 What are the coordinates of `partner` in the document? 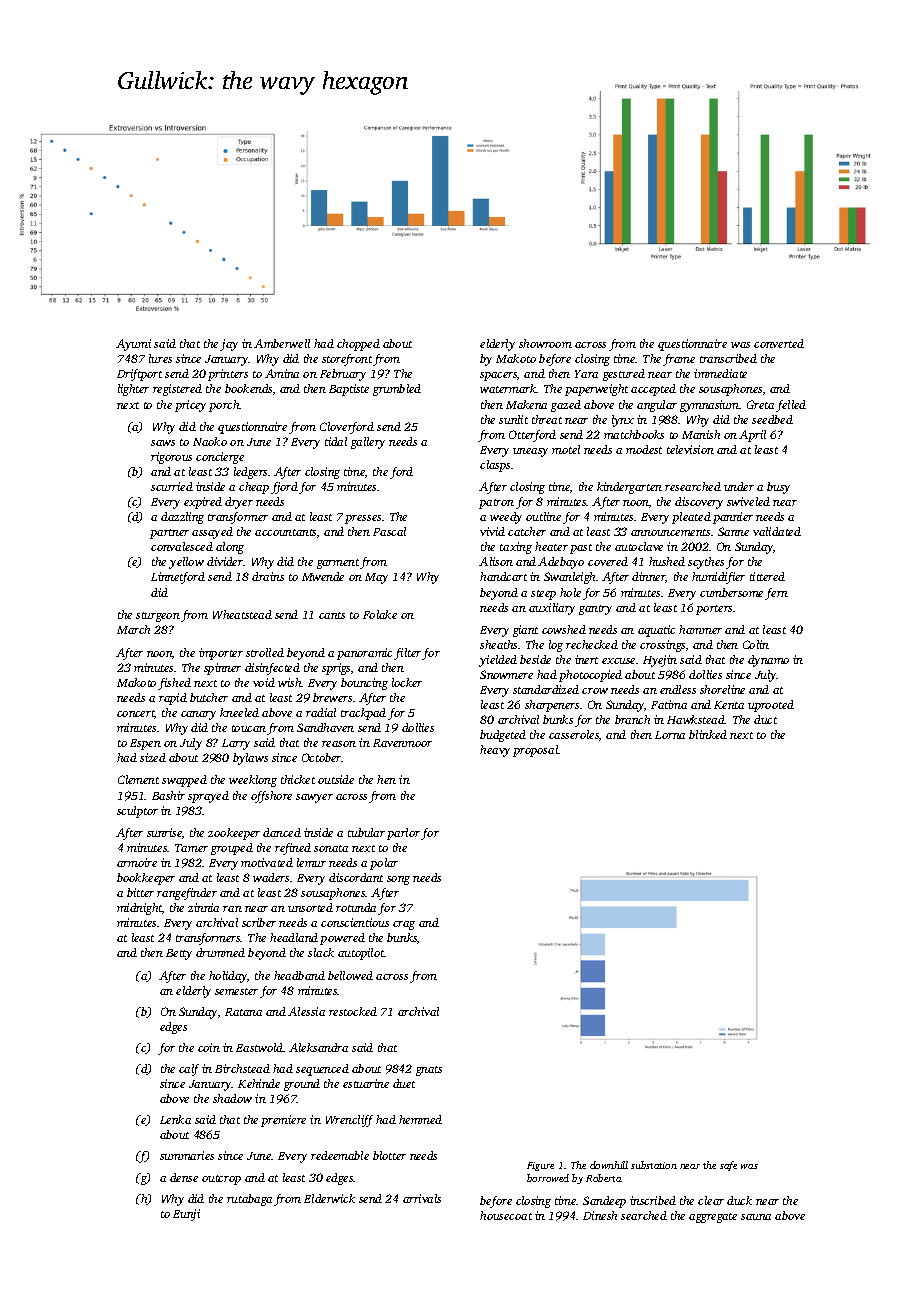 It's located at (169, 534).
